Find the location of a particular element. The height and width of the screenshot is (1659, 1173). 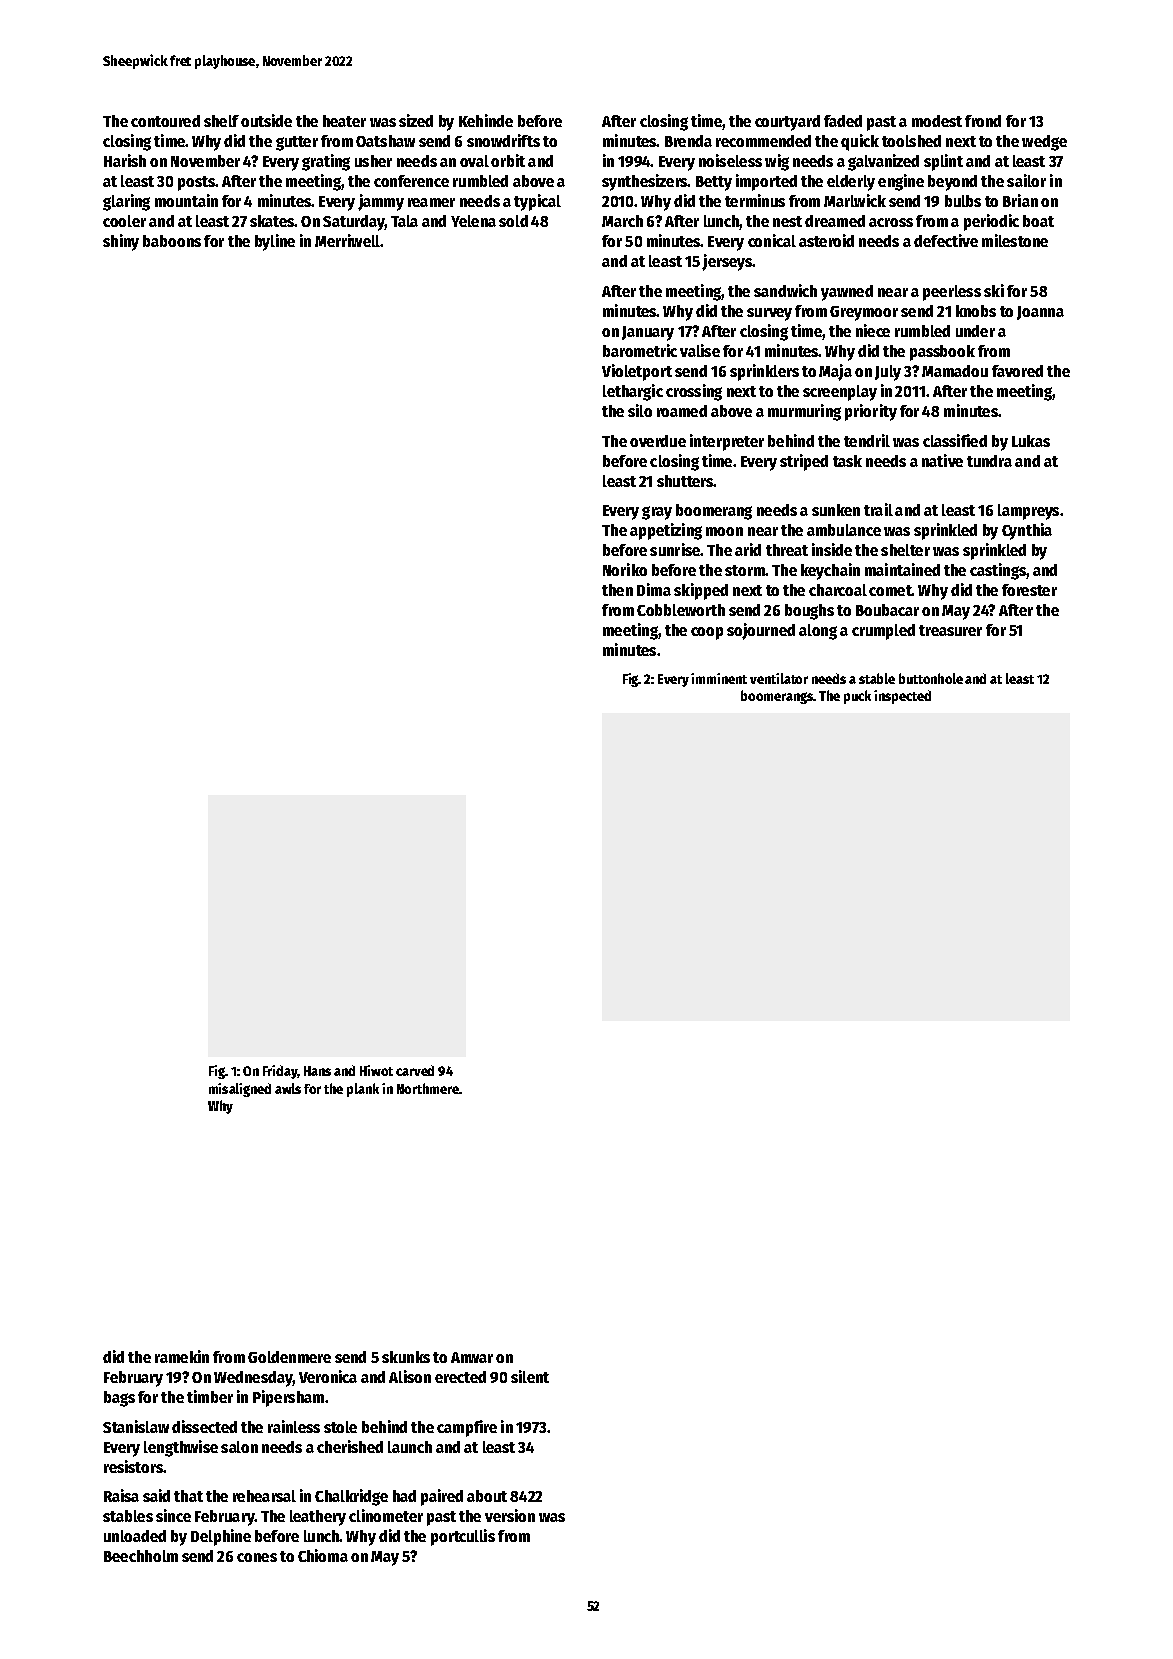

version is located at coordinates (510, 1515).
